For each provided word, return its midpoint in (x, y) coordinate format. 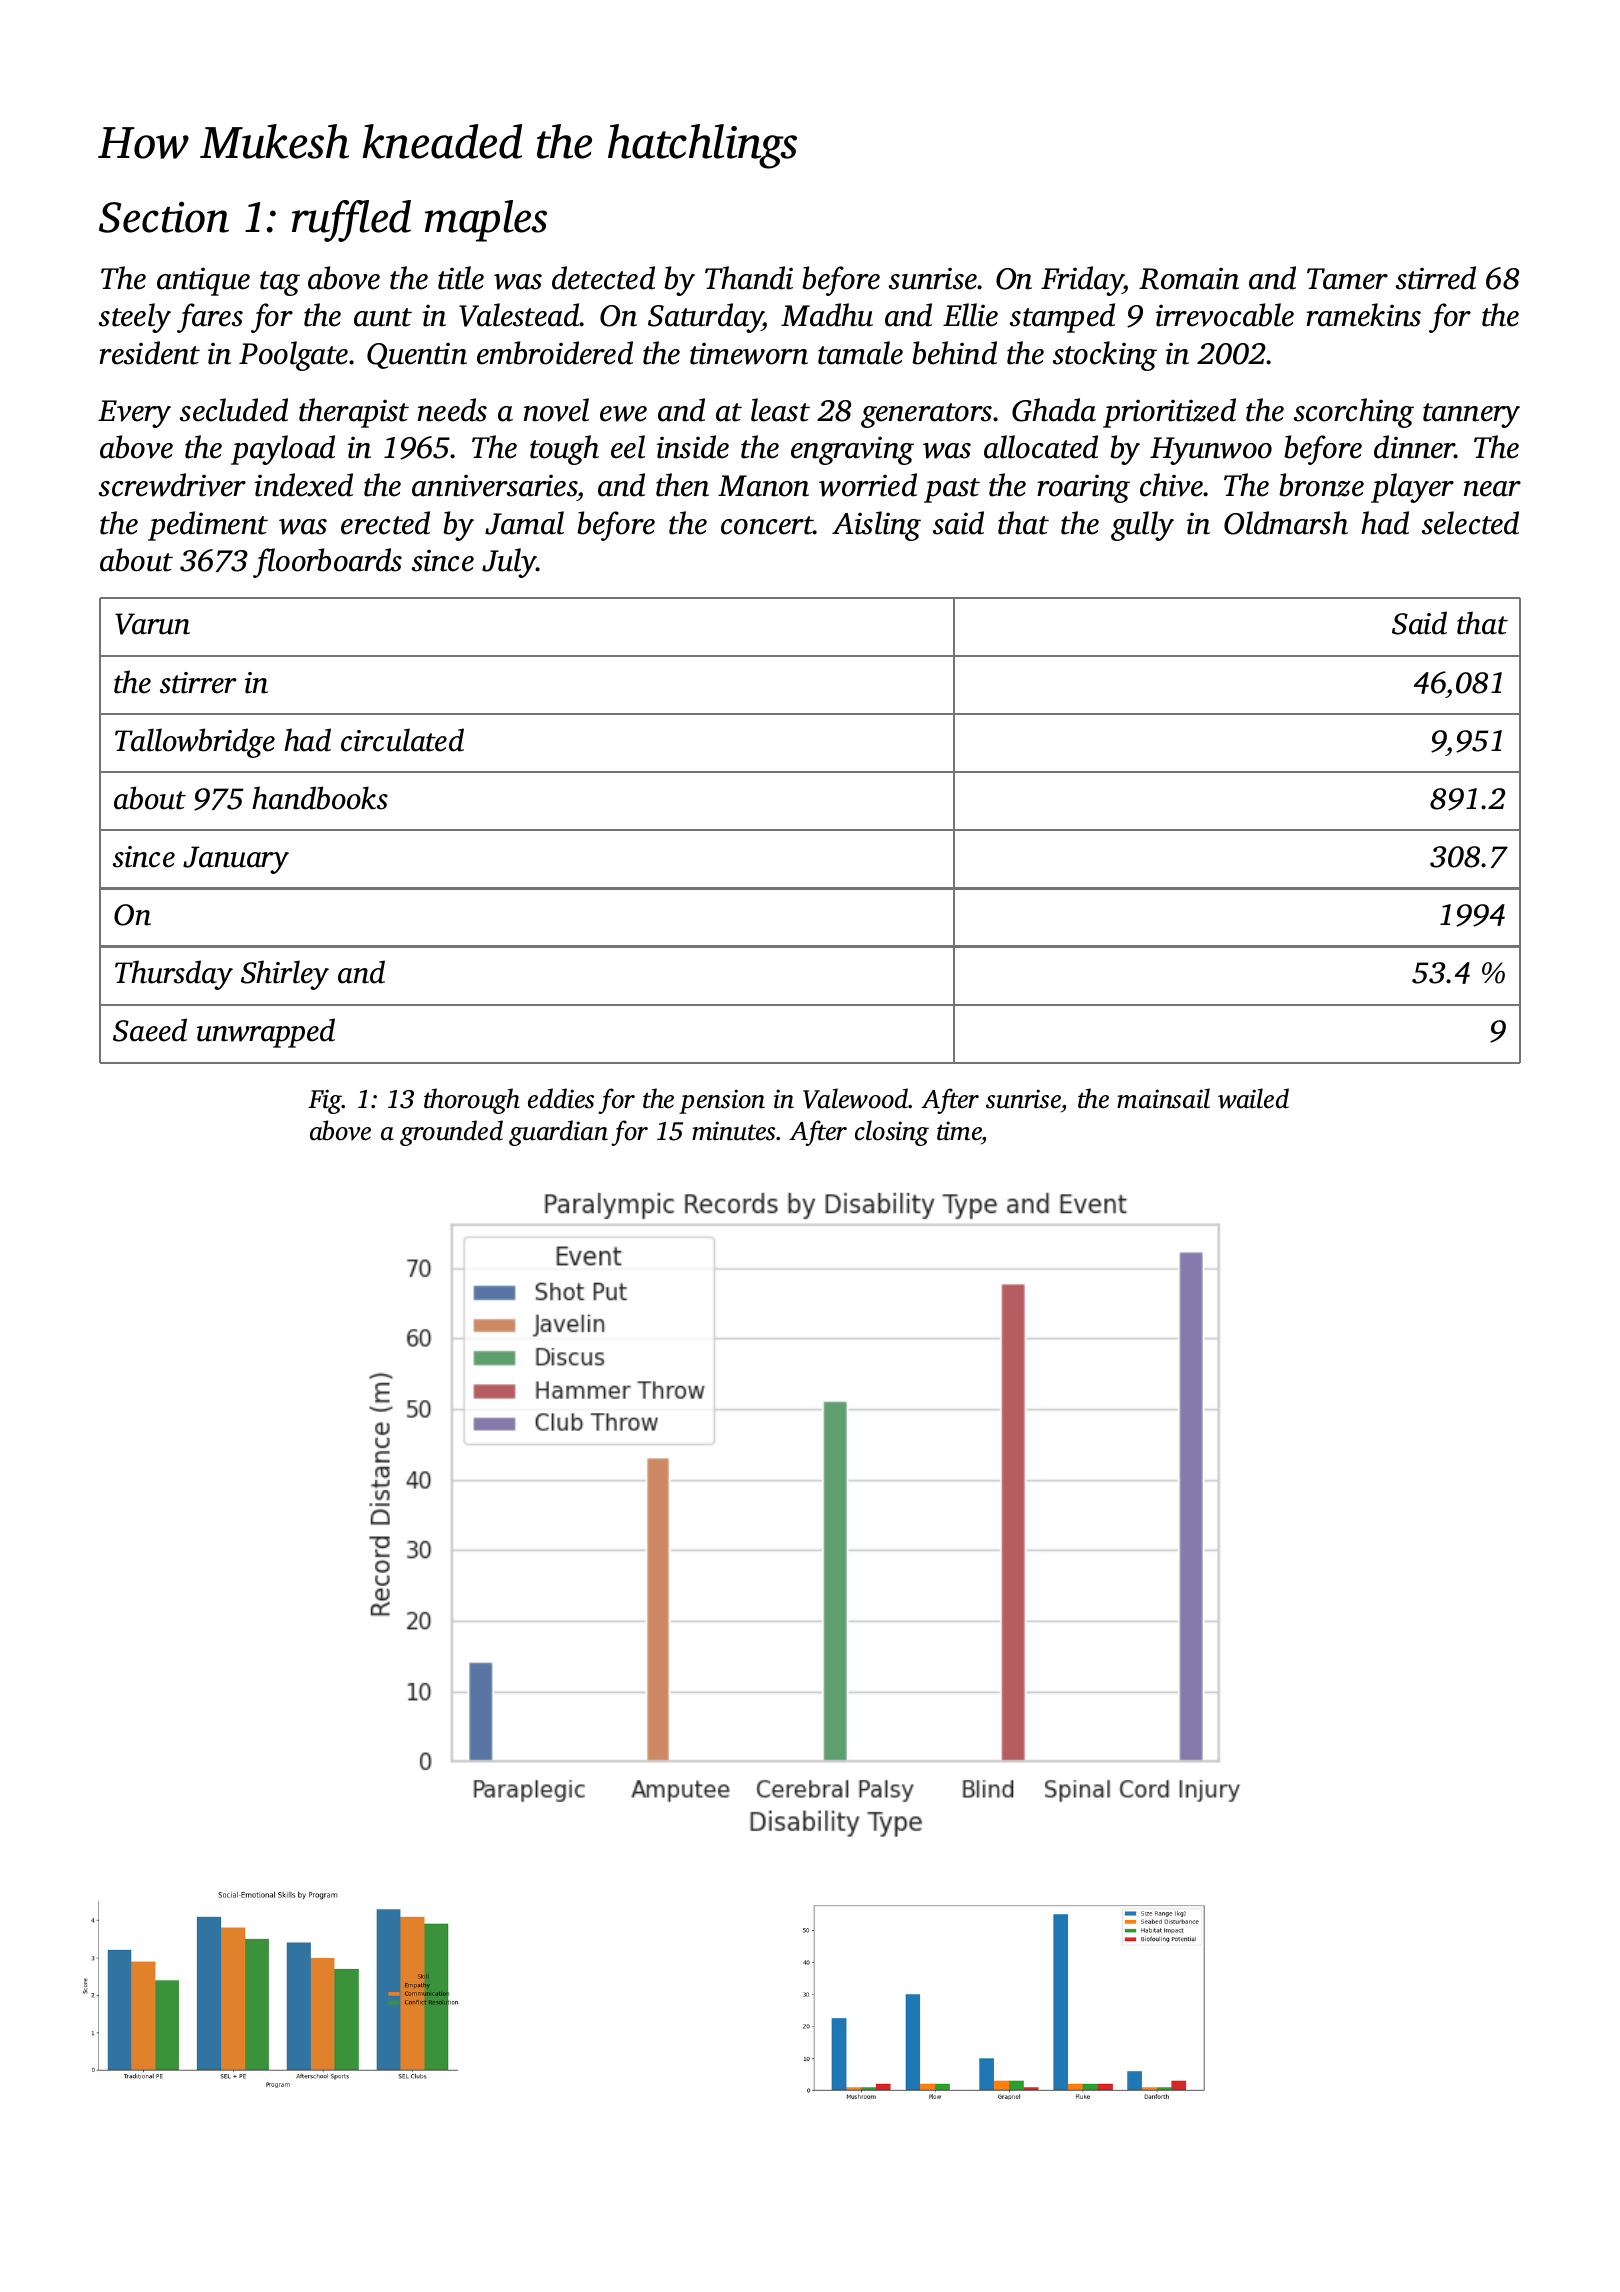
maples (486, 221)
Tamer (1347, 279)
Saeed (150, 1030)
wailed (1253, 1098)
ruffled (351, 221)
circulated (402, 740)
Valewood (856, 1098)
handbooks (320, 798)
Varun (152, 624)
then (682, 485)
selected (1470, 523)
